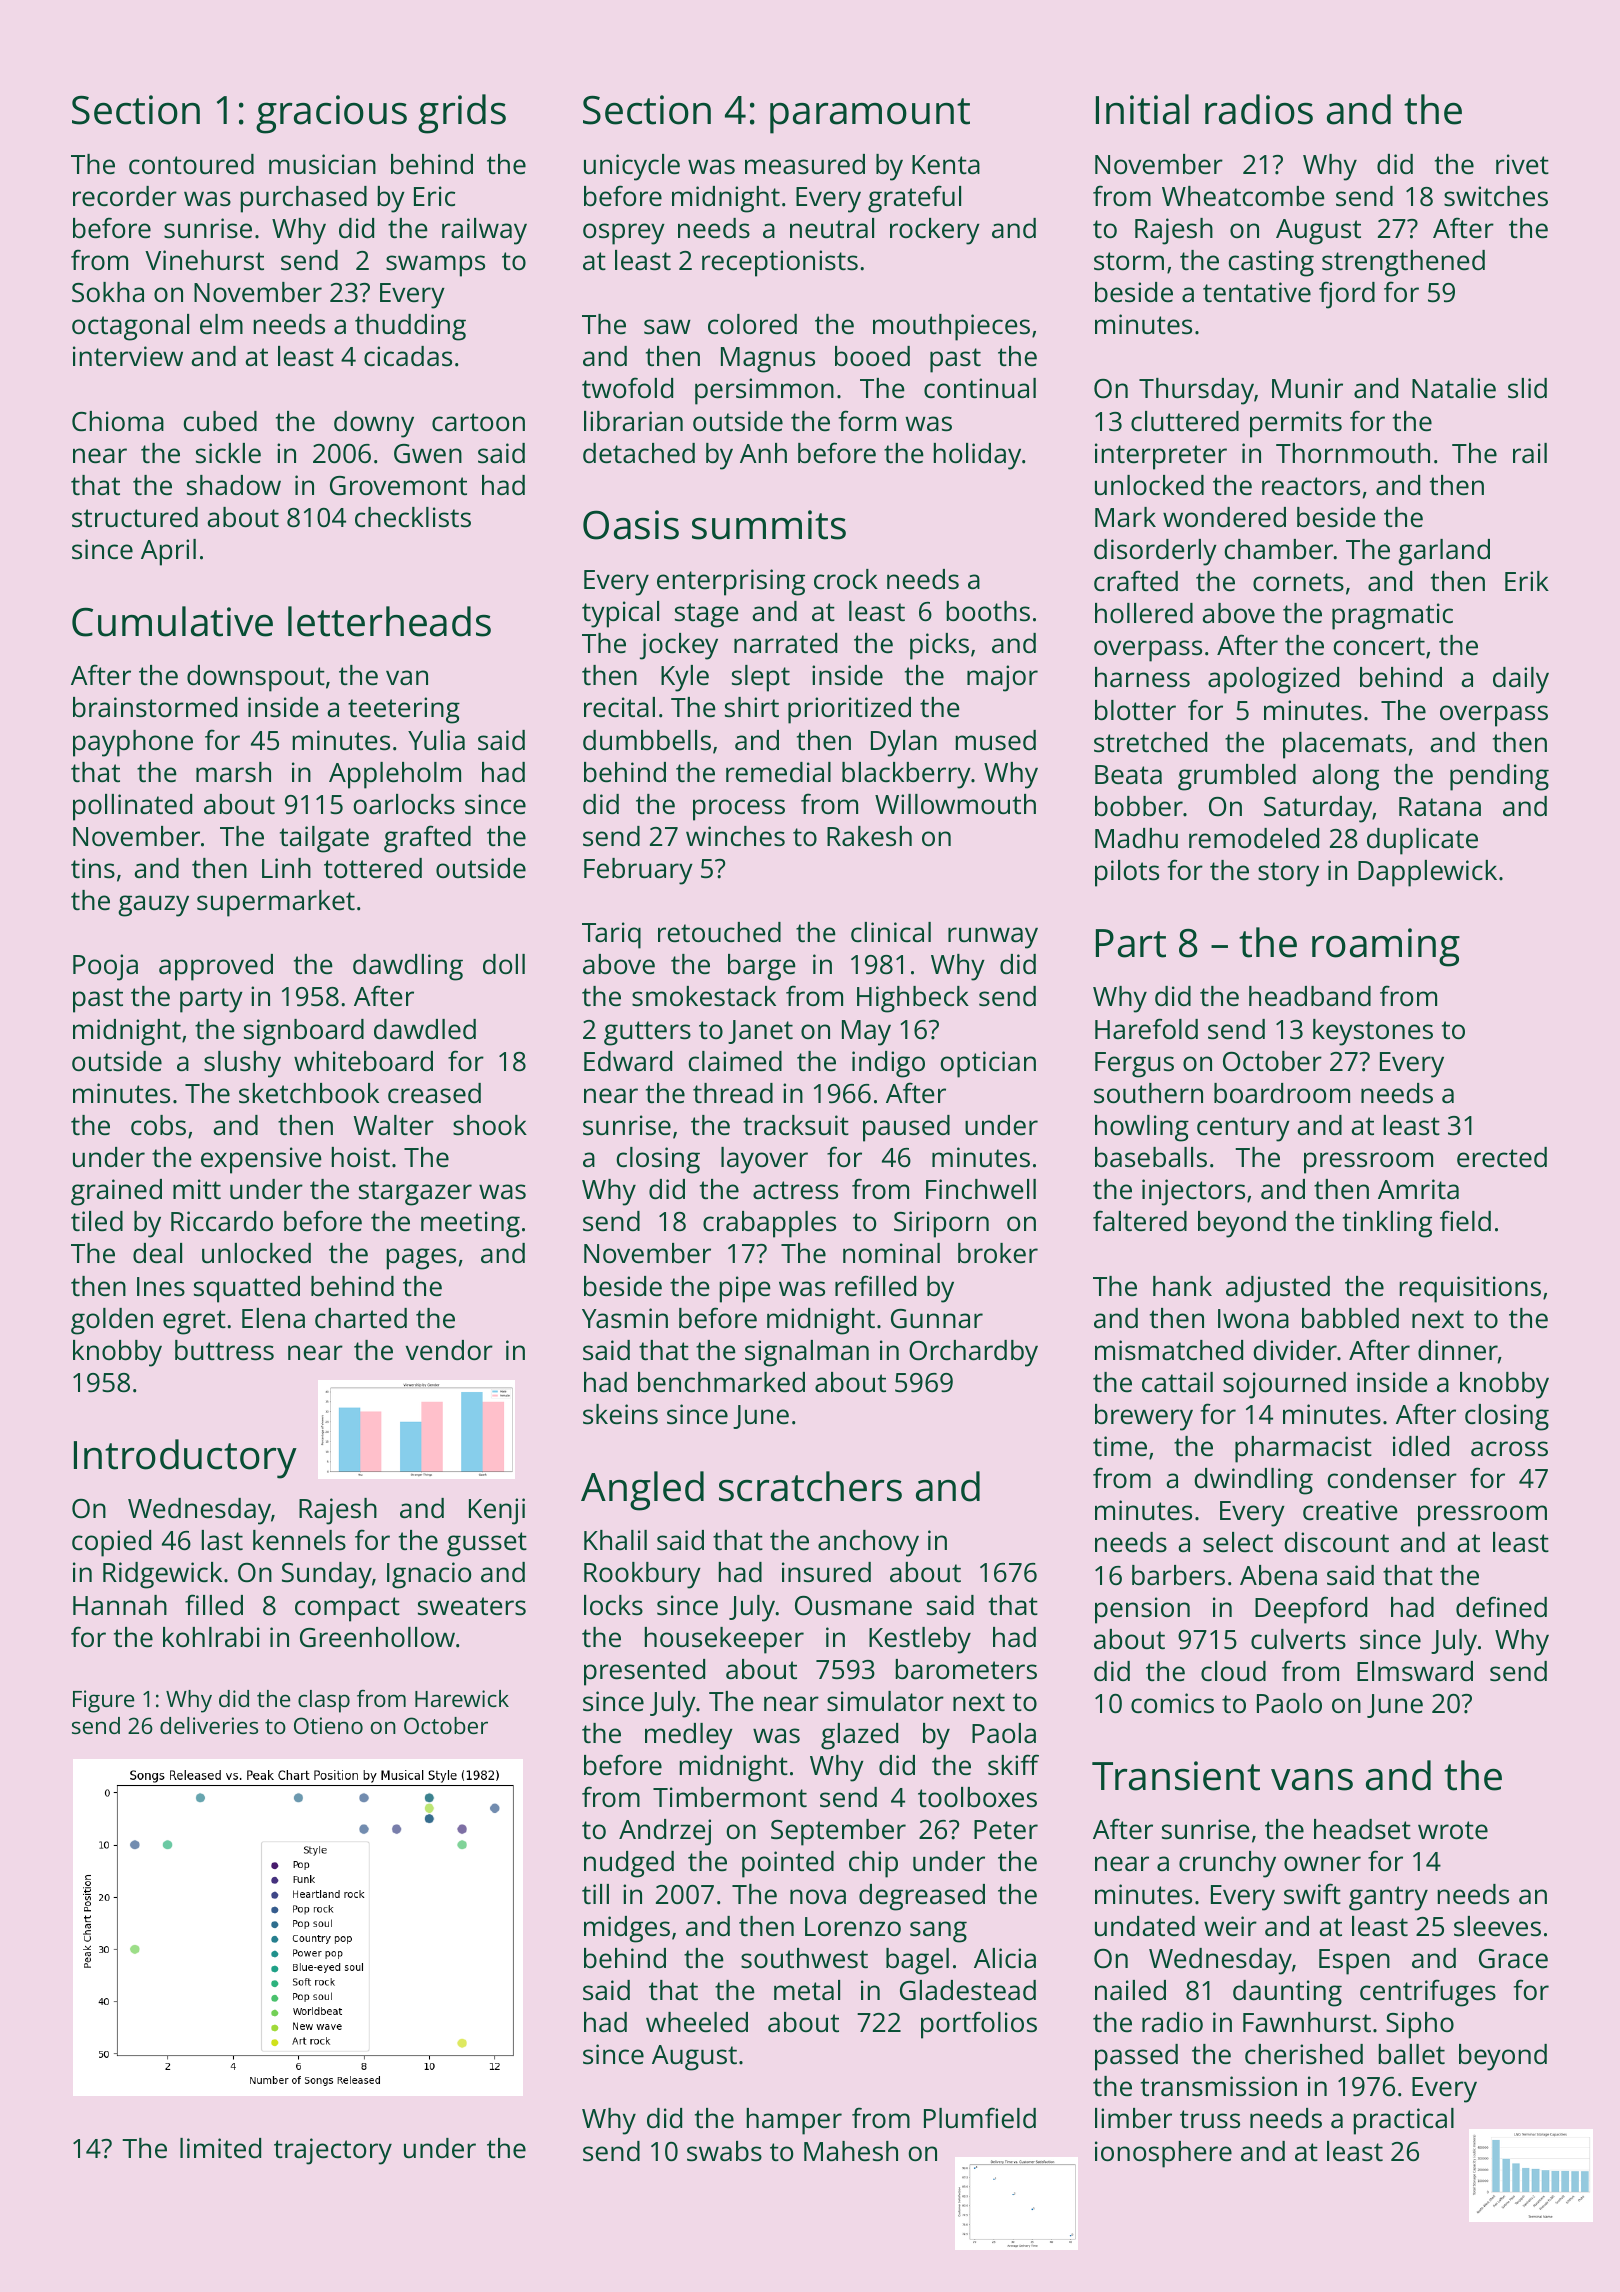 The height and width of the image is (2292, 1620). Describe the element at coordinates (331, 114) in the image. I see `gracious` at that location.
